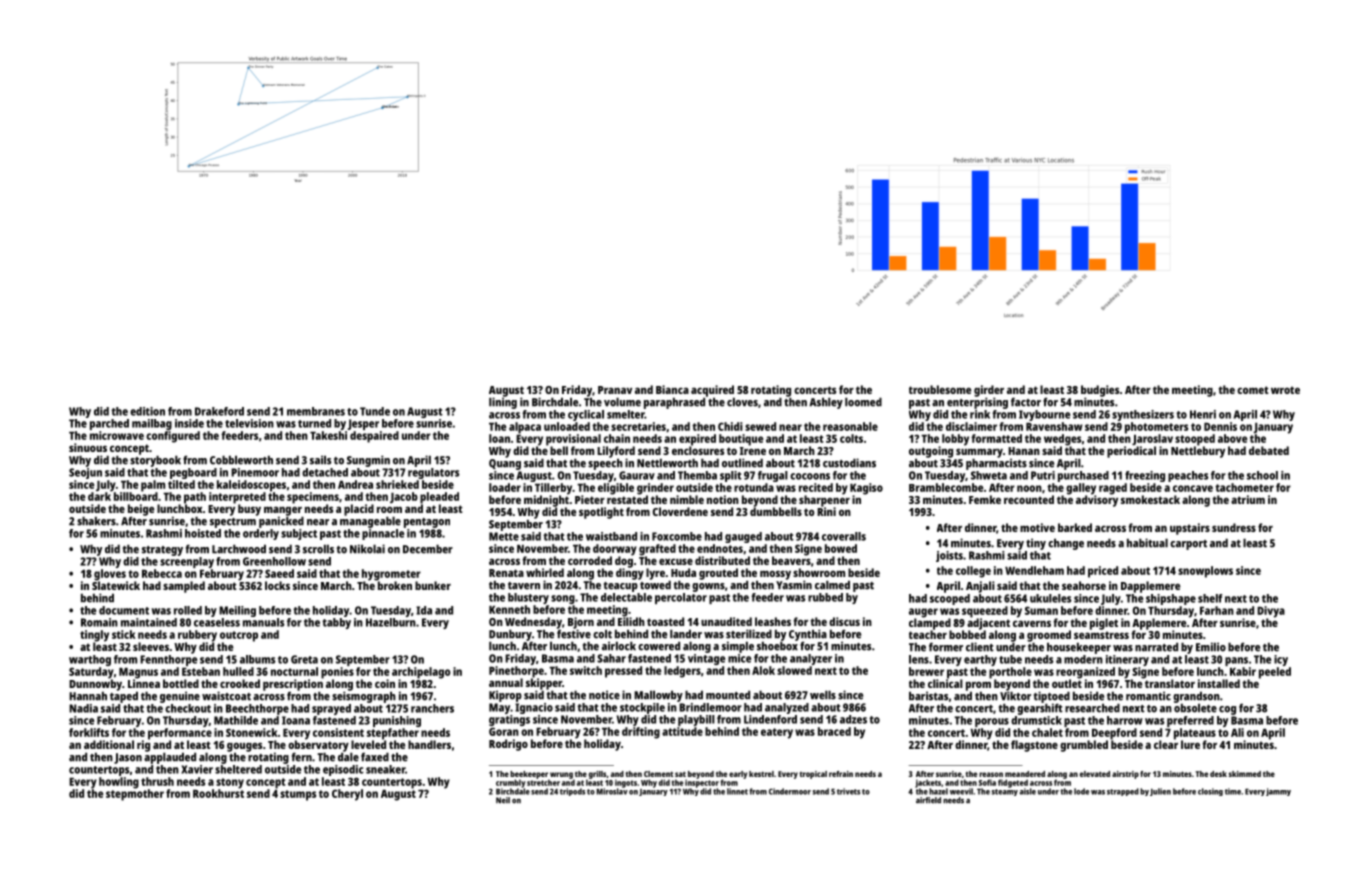 This screenshot has width=1372, height=887. Describe the element at coordinates (980, 414) in the screenshot. I see `rink` at that location.
